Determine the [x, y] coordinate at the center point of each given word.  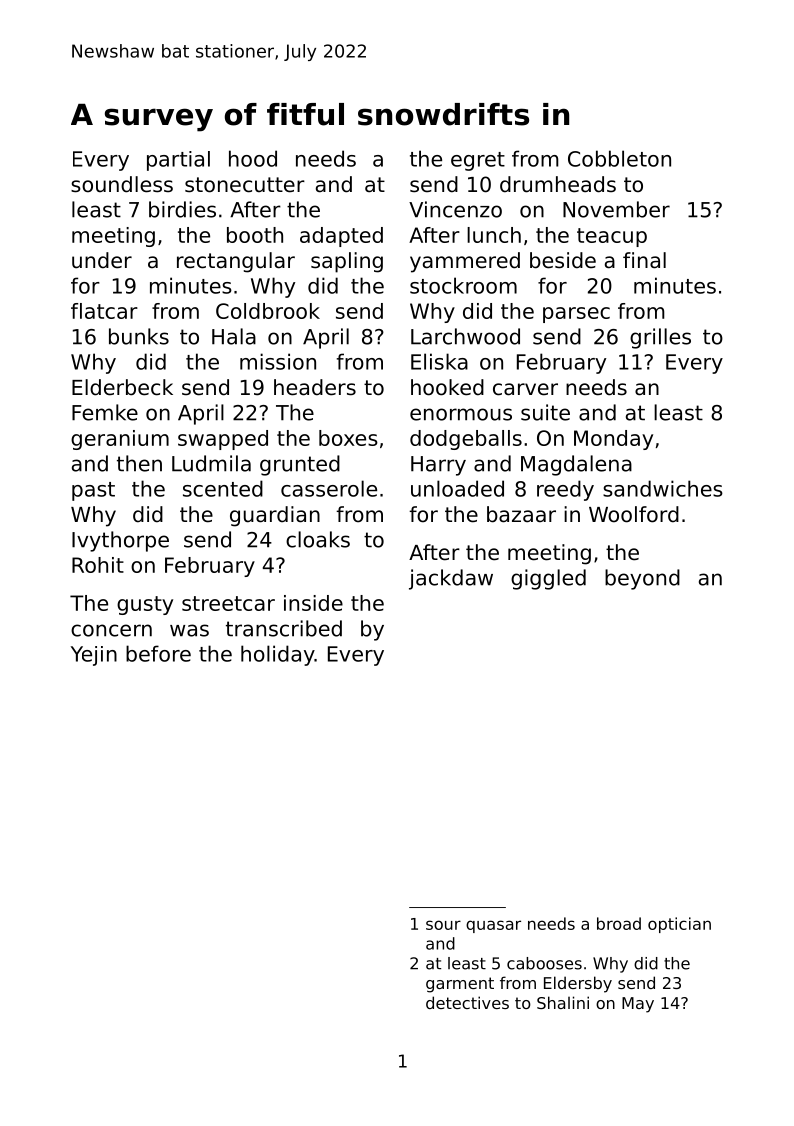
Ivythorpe [120, 541]
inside [313, 603]
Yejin [94, 656]
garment [460, 985]
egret [478, 161]
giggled [548, 579]
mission [278, 361]
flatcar [104, 311]
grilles [660, 338]
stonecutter [245, 185]
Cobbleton [619, 158]
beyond [642, 579]
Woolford [634, 514]
